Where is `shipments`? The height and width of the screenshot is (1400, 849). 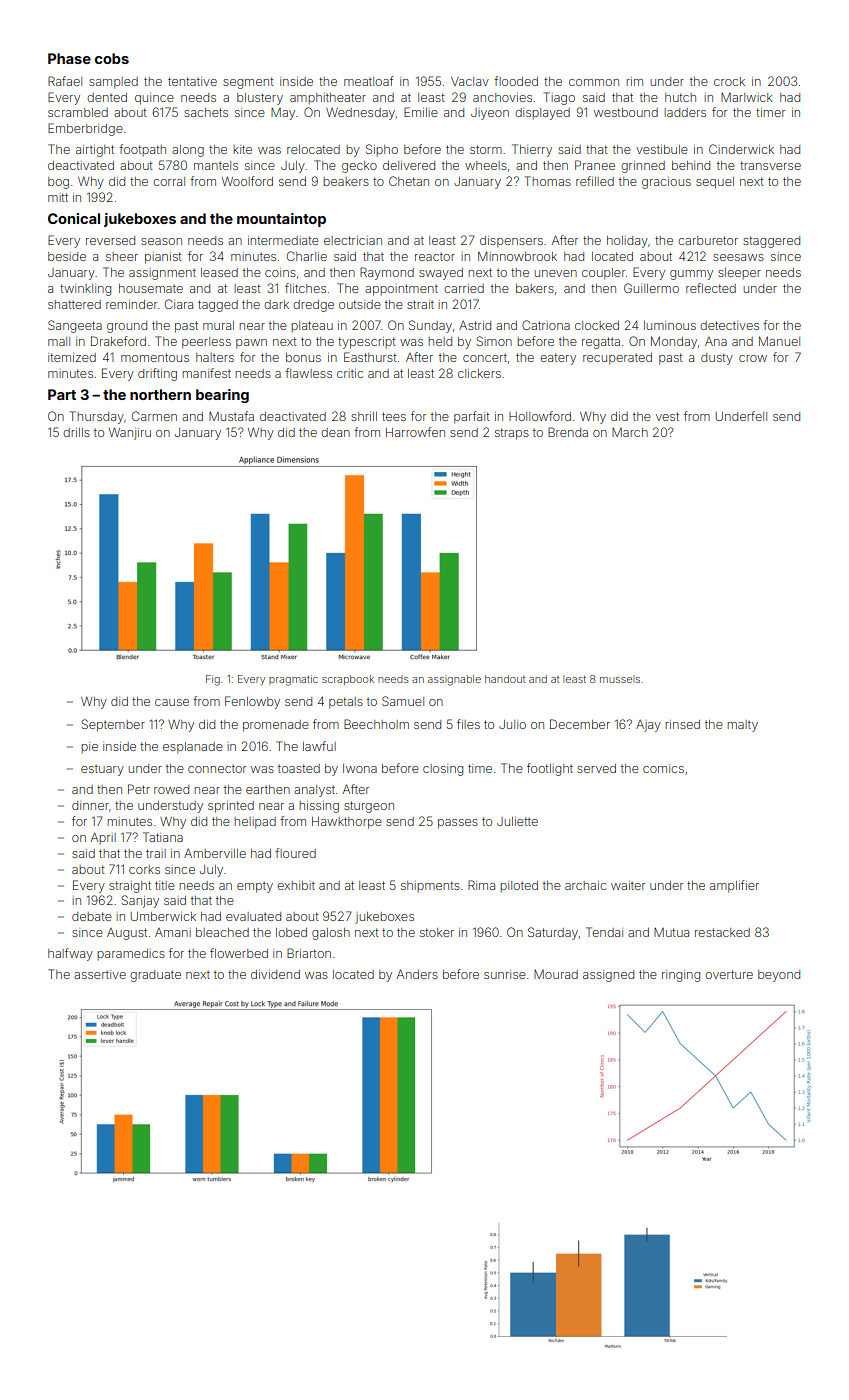
shipments is located at coordinates (430, 886).
